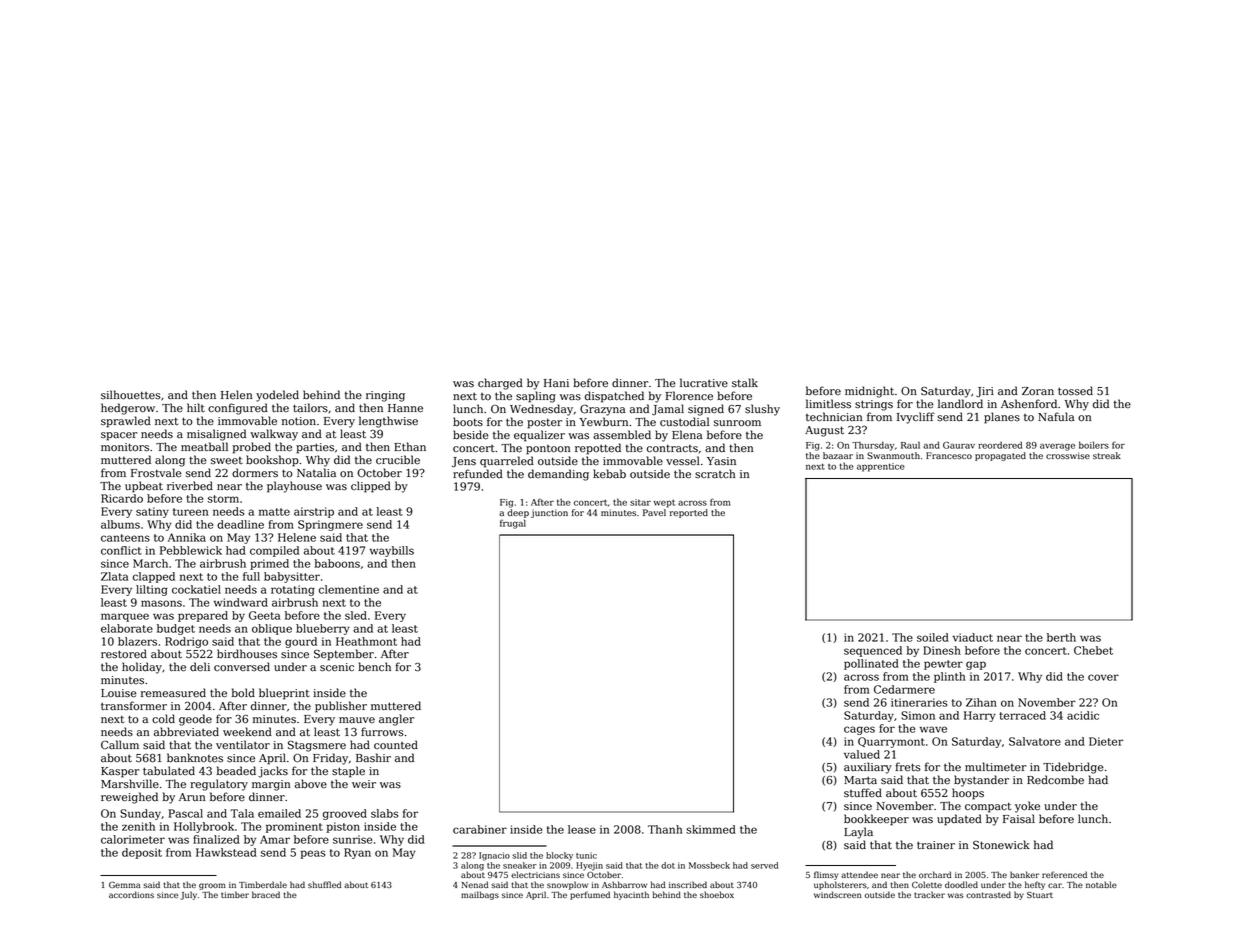  I want to click on auxiliary, so click(868, 768).
